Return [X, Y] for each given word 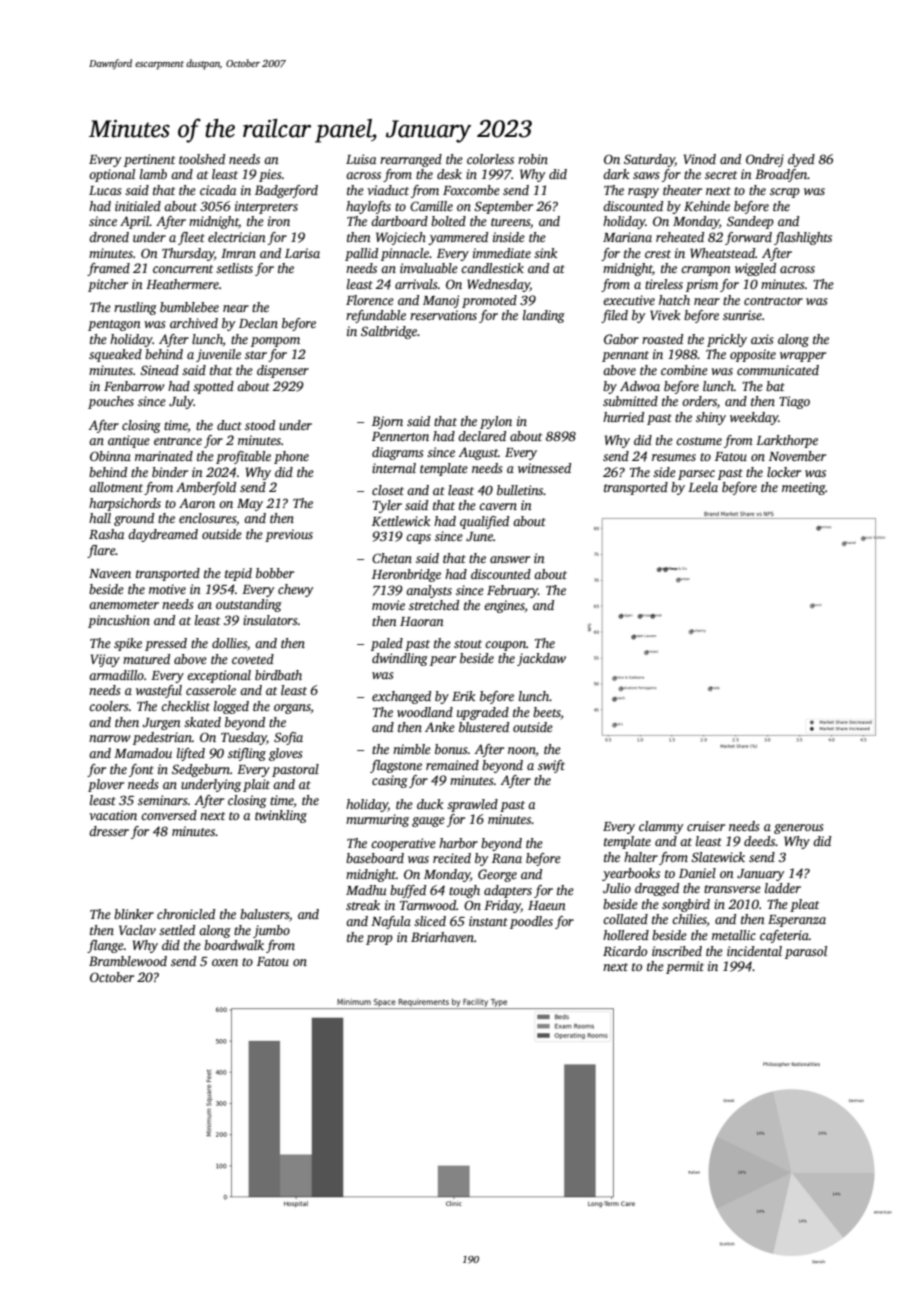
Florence [370, 300]
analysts [429, 591]
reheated [680, 237]
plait [256, 785]
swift [551, 766]
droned [109, 237]
